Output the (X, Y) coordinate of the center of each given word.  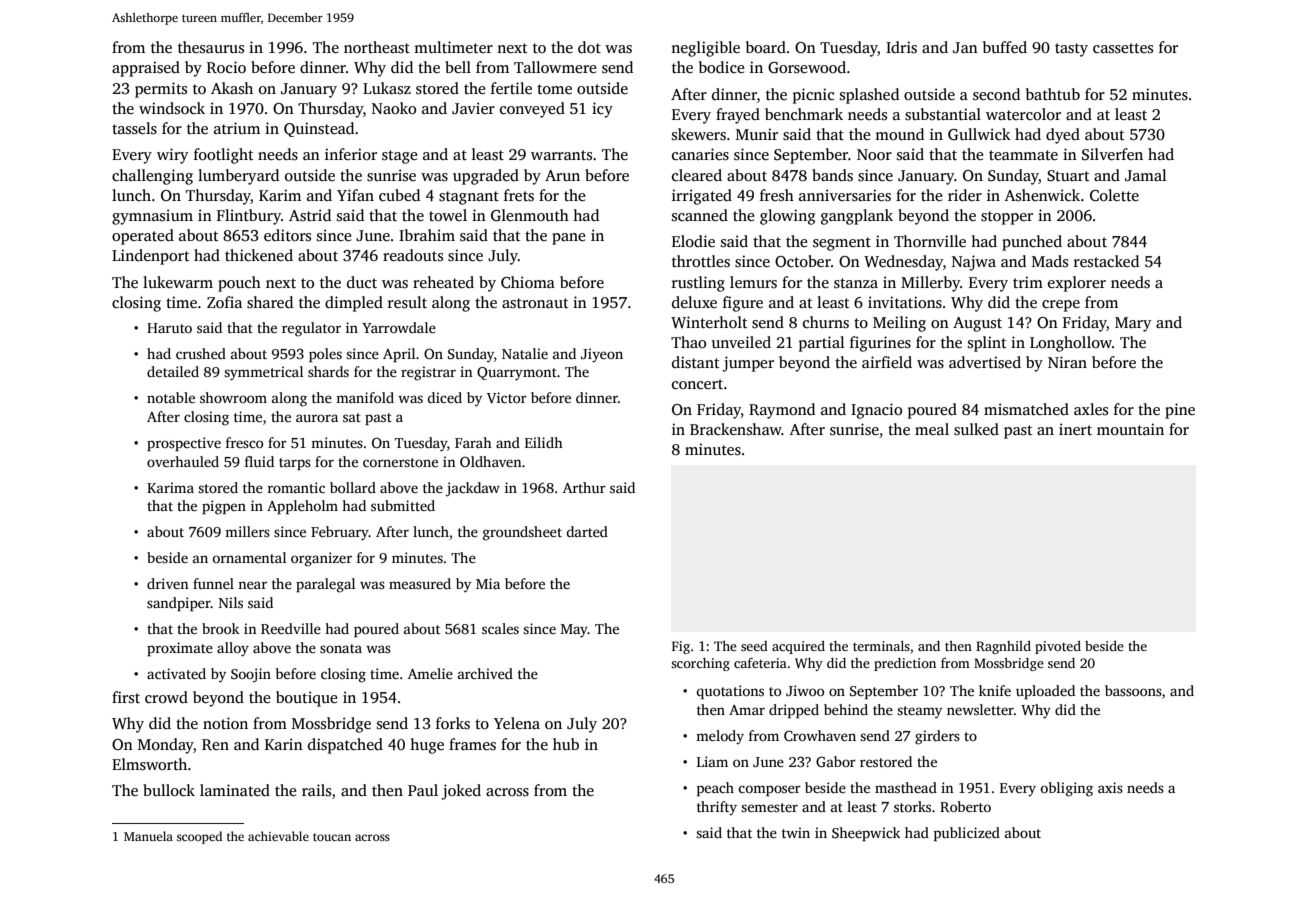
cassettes (1123, 48)
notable (171, 397)
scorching (700, 664)
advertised (985, 362)
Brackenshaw (736, 429)
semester (769, 807)
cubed (399, 195)
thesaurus (211, 47)
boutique (307, 699)
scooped (199, 837)
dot (589, 47)
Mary (1133, 324)
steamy (919, 712)
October (803, 261)
